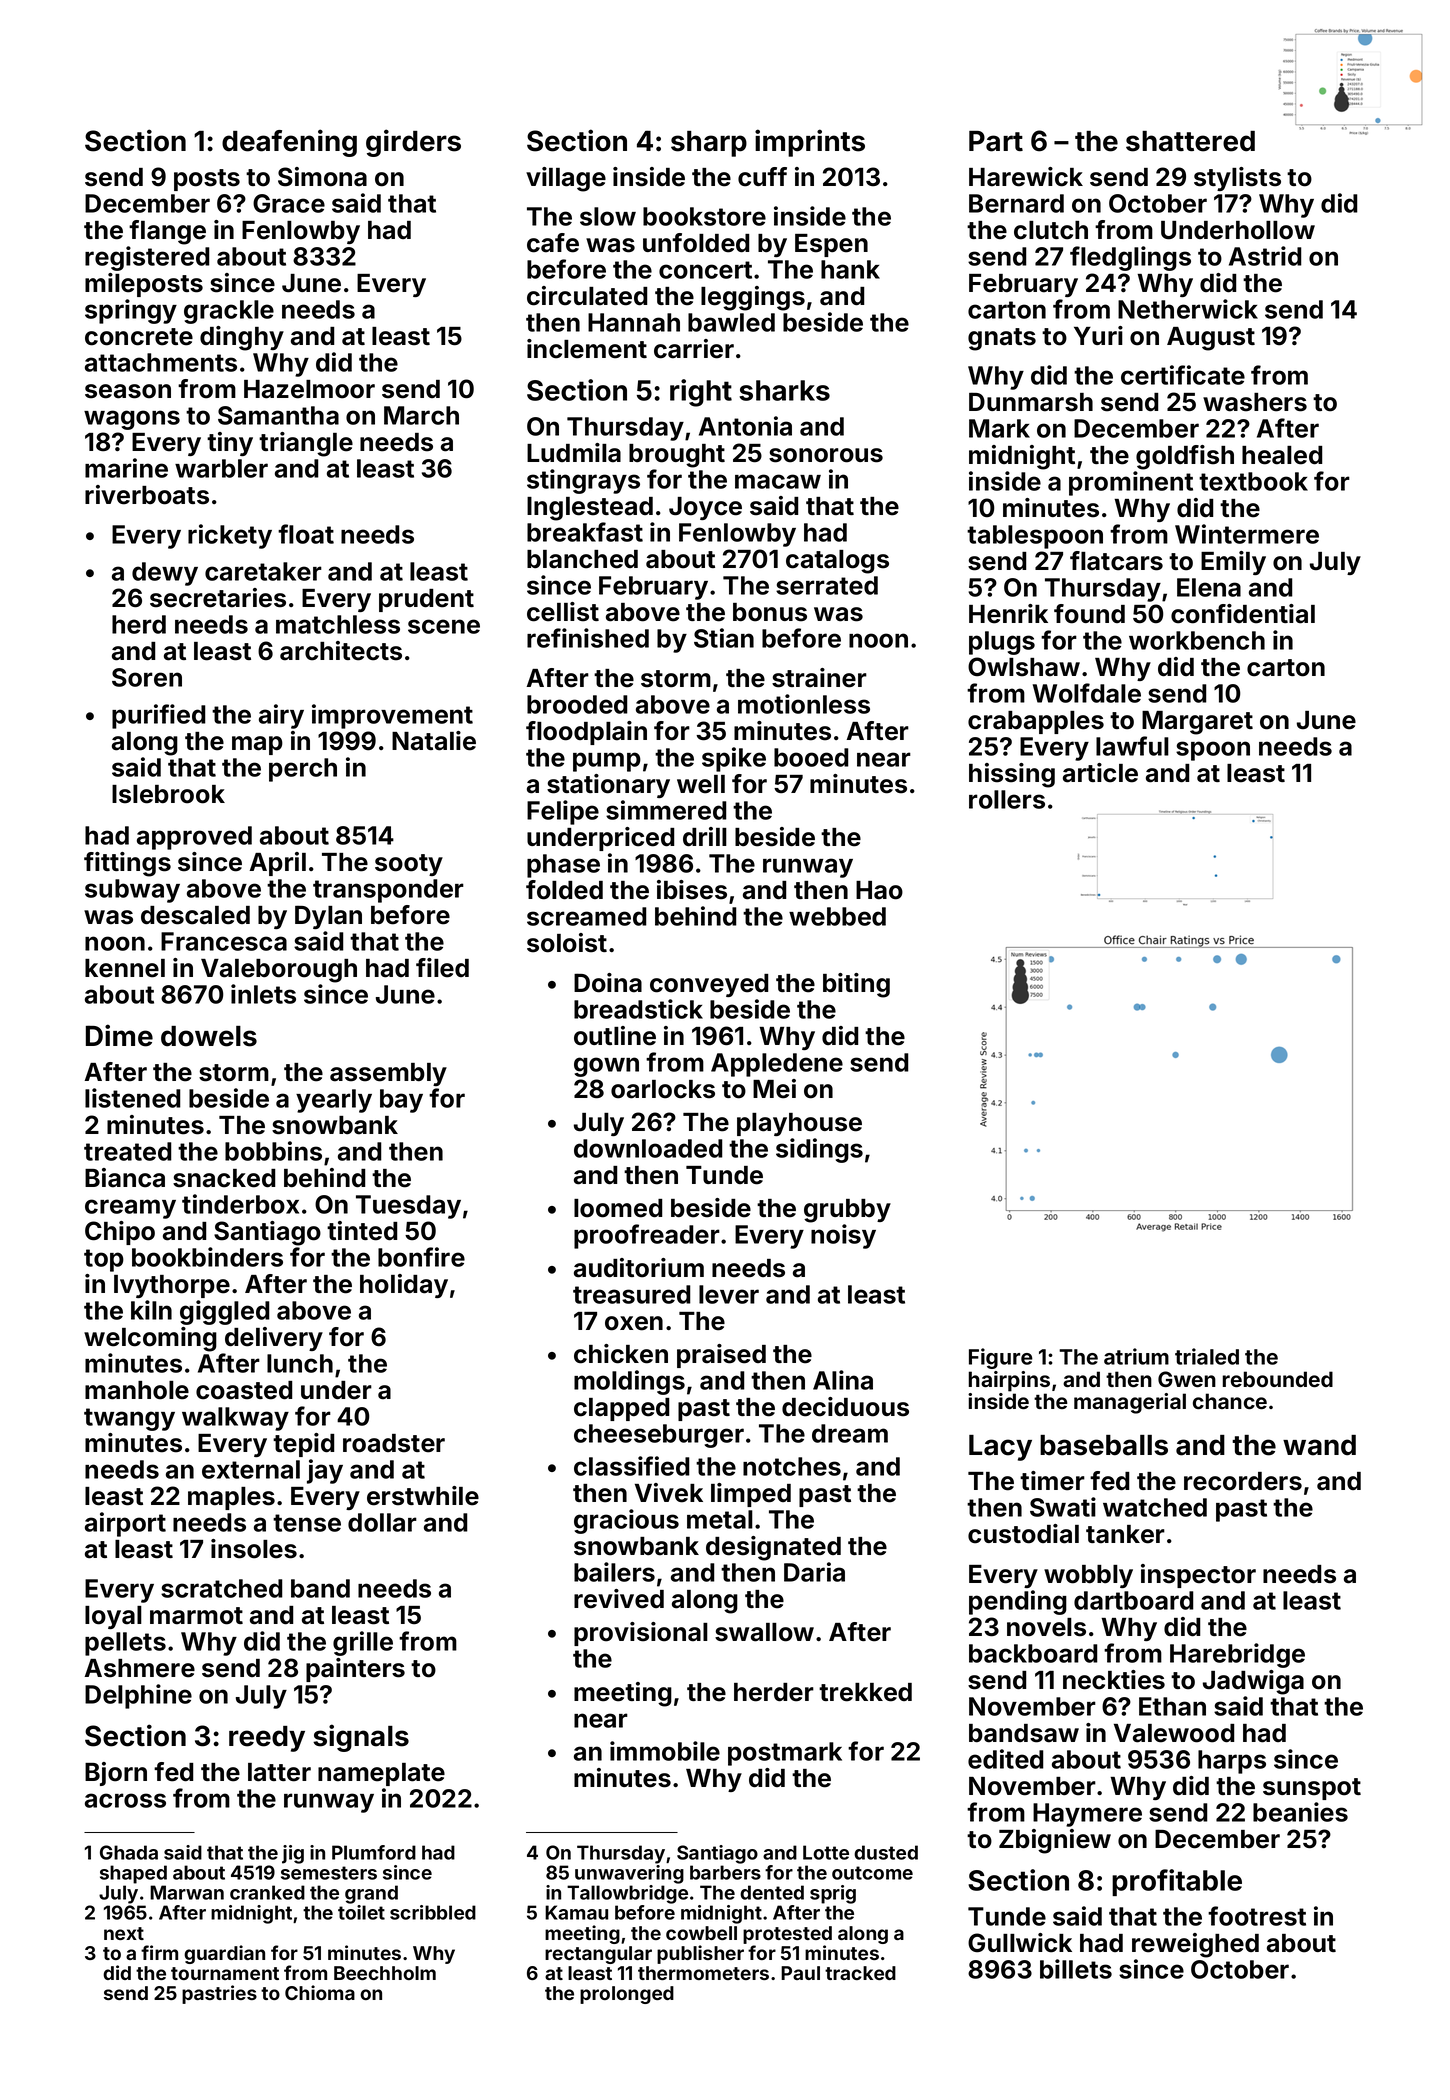  What do you see at coordinates (843, 1380) in the screenshot?
I see `Alina` at bounding box center [843, 1380].
